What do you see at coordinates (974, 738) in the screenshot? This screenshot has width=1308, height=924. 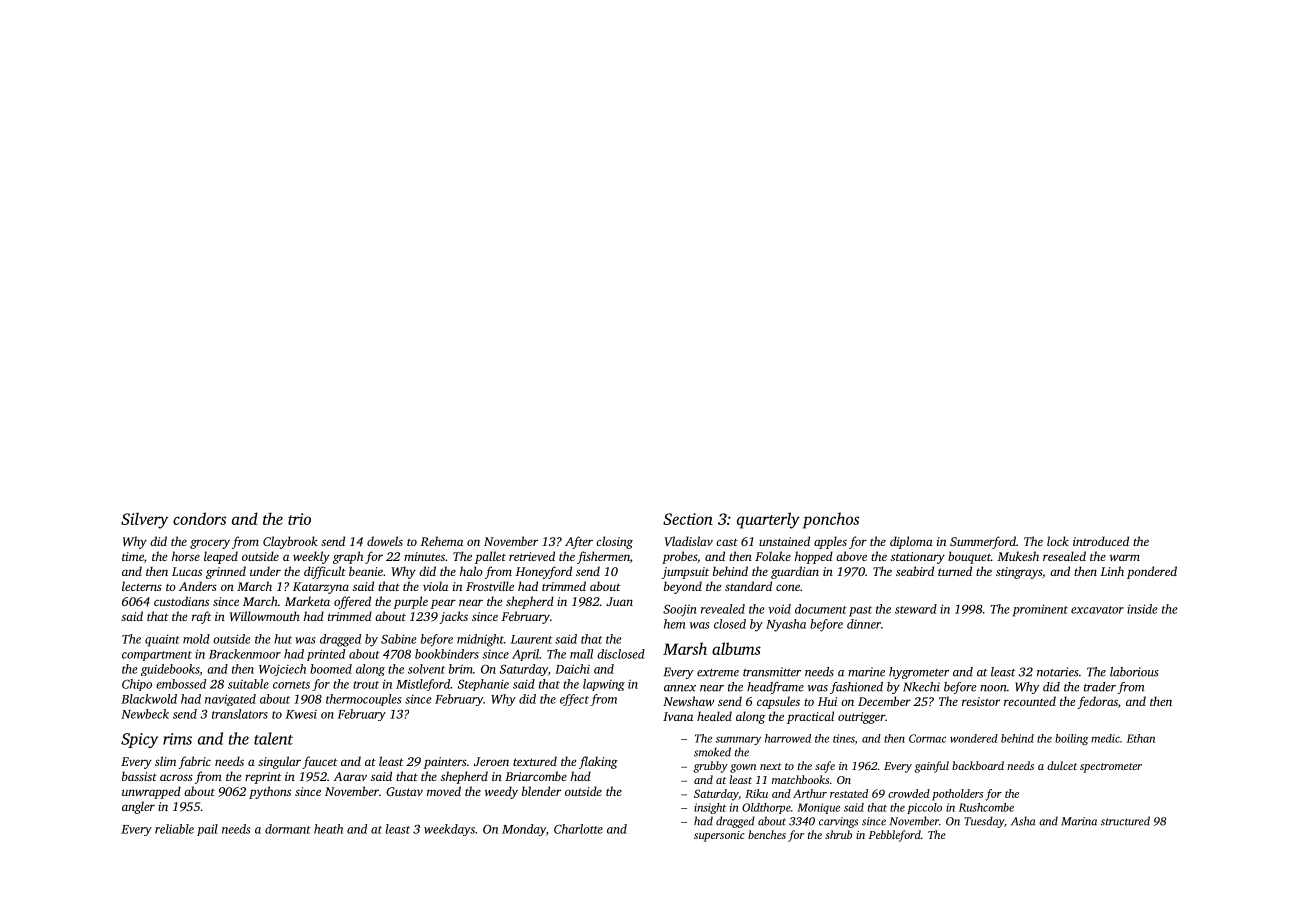 I see `wondered` at bounding box center [974, 738].
